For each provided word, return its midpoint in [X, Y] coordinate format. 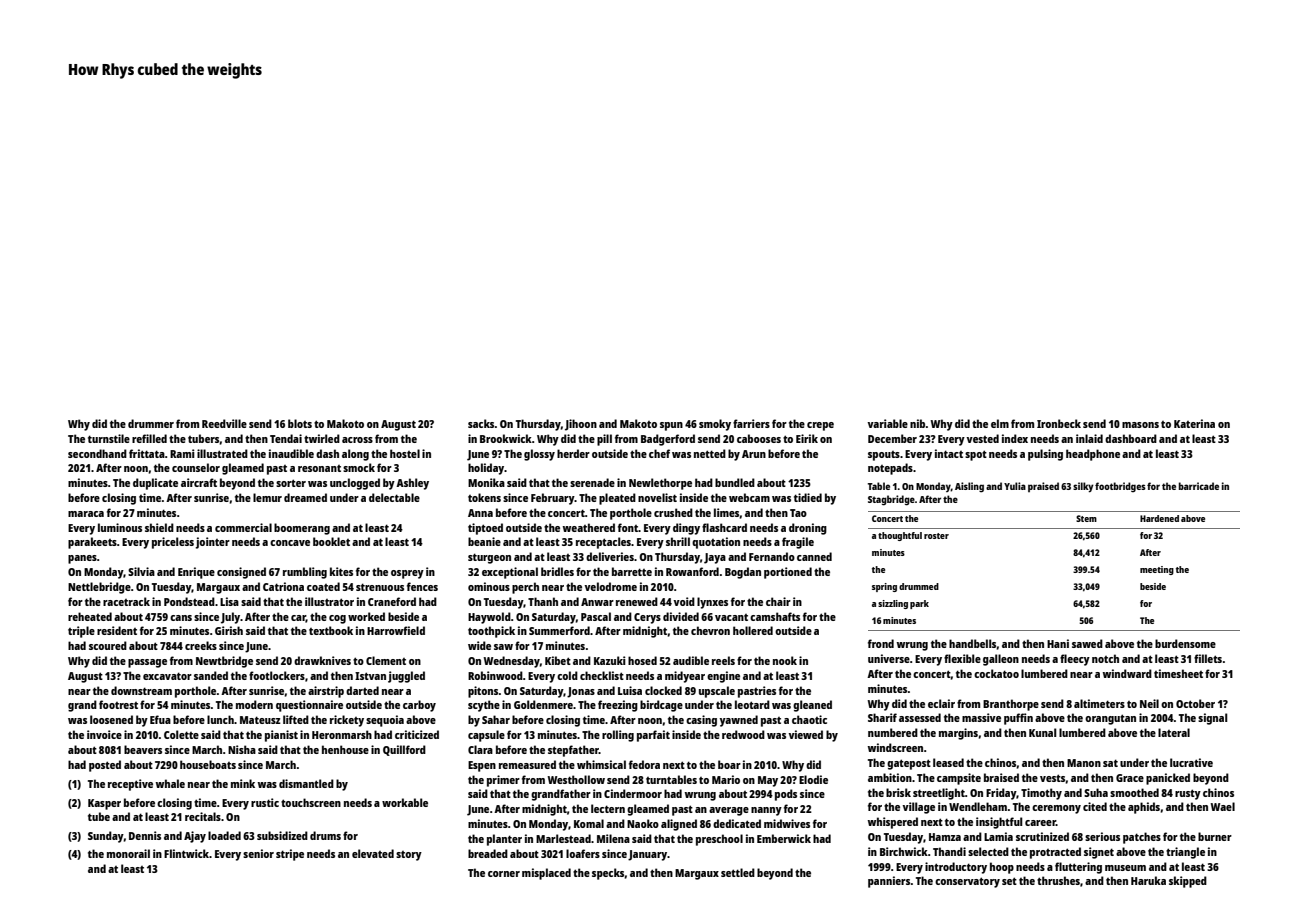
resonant [319, 468]
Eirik [807, 438]
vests [1052, 778]
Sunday [106, 837]
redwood [743, 734]
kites [341, 571]
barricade [1199, 486]
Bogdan [743, 573]
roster [936, 536]
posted [105, 766]
